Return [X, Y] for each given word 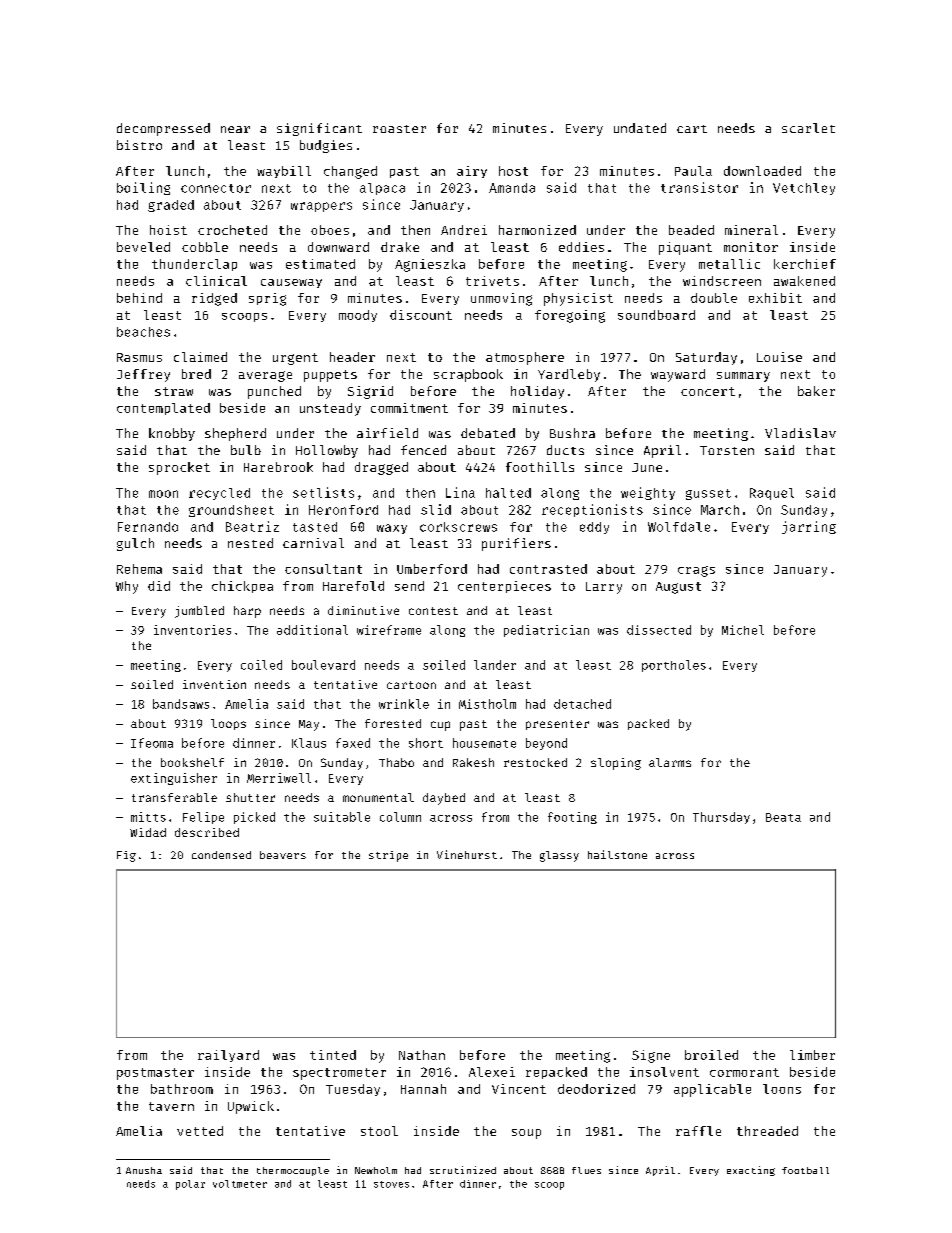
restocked [535, 762]
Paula [693, 171]
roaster [399, 129]
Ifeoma [152, 743]
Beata [783, 817]
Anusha [144, 1170]
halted [508, 493]
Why [127, 587]
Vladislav [800, 433]
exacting [751, 1171]
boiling [143, 188]
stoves [391, 1184]
